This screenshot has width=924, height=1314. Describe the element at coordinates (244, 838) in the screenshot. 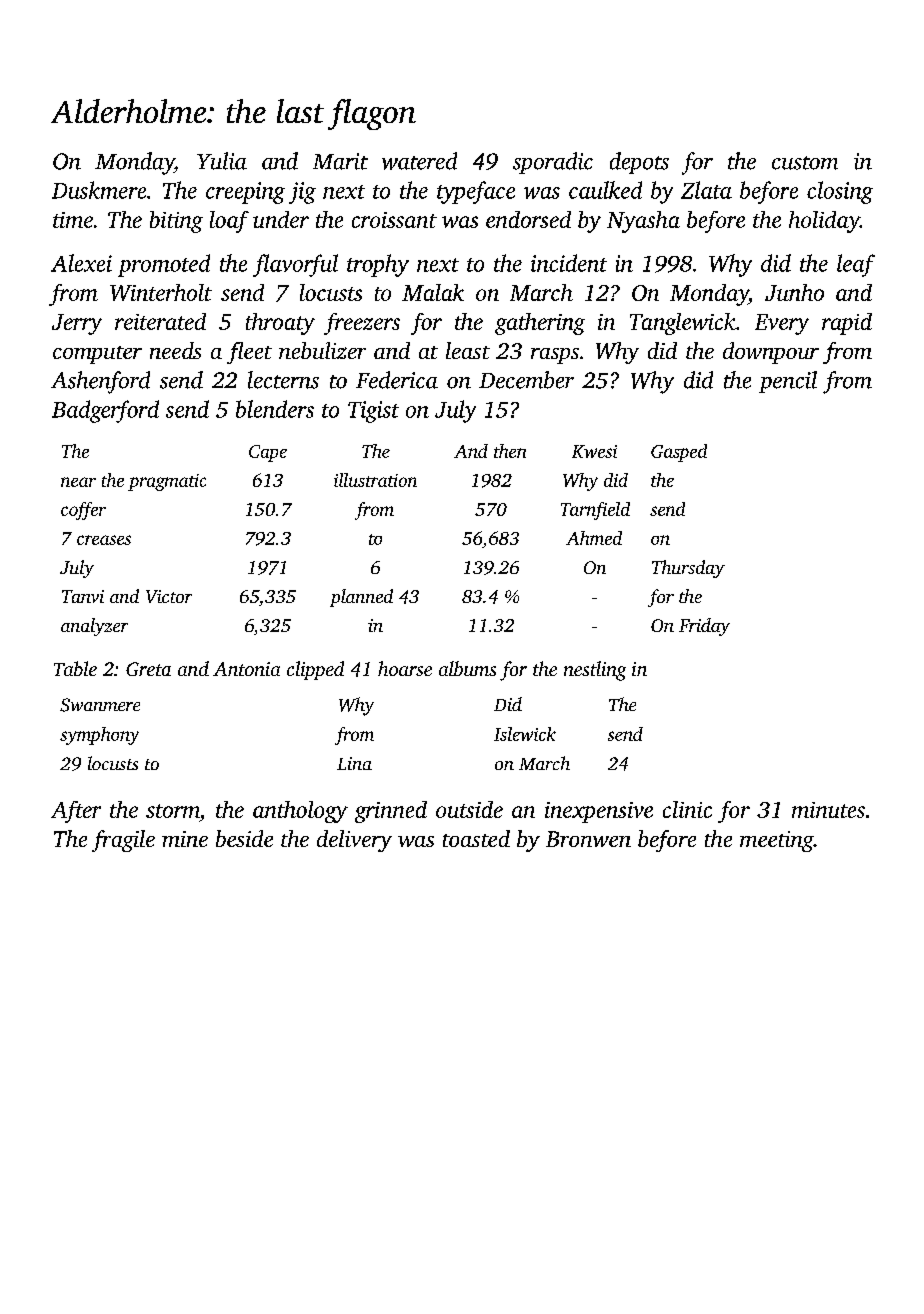

I see `beside` at that location.
